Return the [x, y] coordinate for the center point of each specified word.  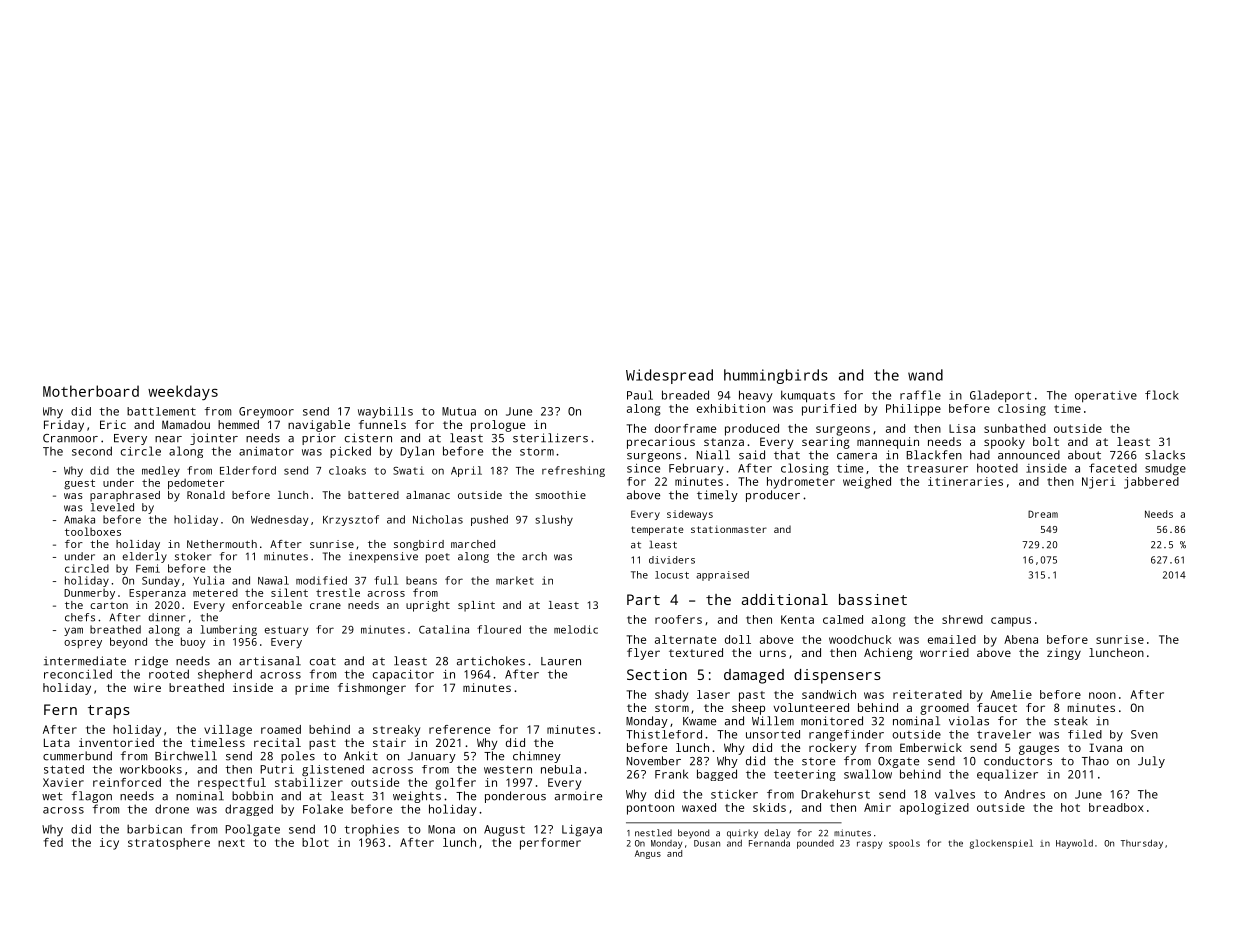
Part [643, 599]
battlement [161, 411]
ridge [151, 662]
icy [109, 844]
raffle [920, 395]
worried [944, 652]
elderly [144, 557]
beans [421, 580]
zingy [1064, 654]
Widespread [669, 376]
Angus [648, 854]
